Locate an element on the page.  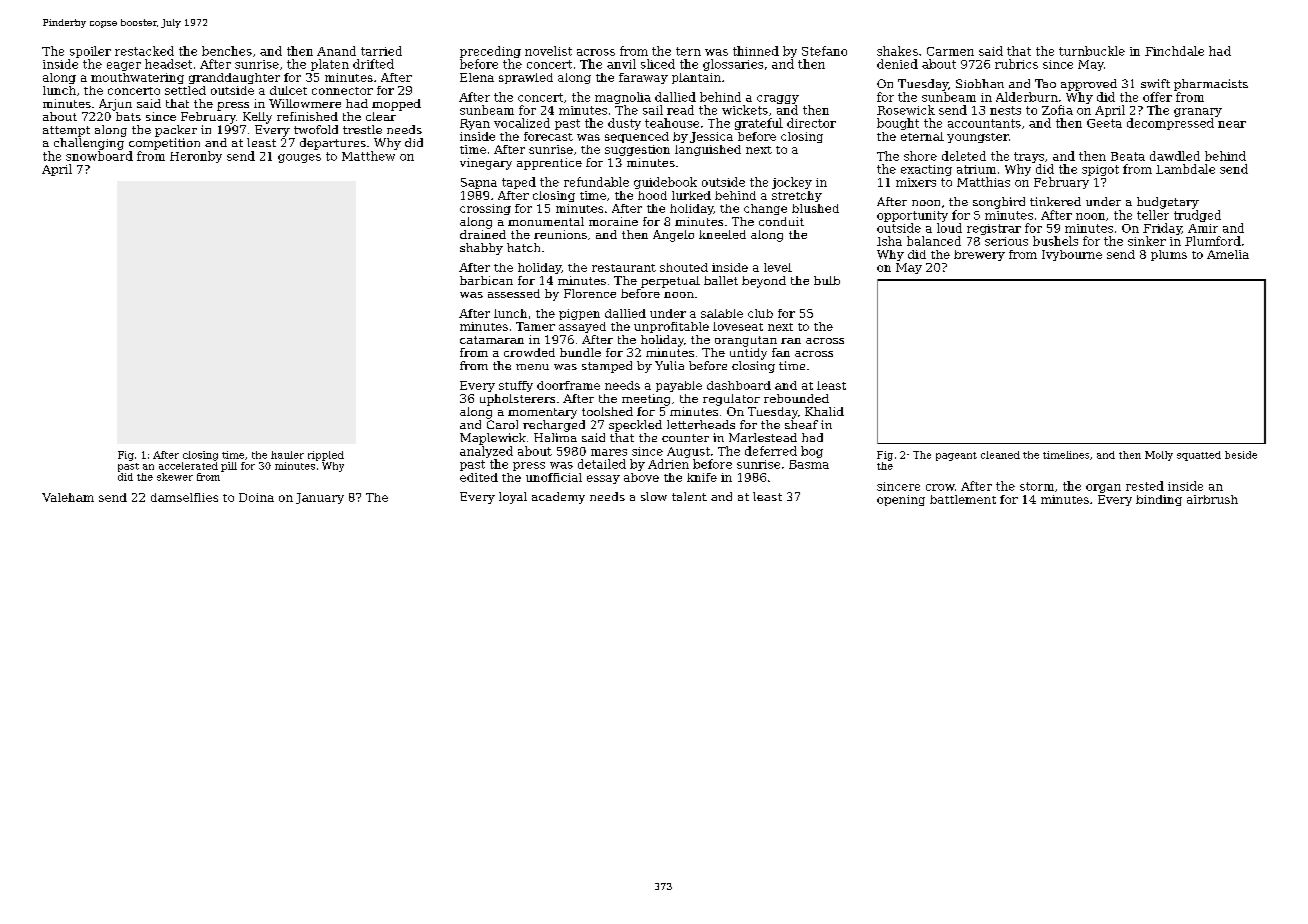
Valeham is located at coordinates (68, 497).
